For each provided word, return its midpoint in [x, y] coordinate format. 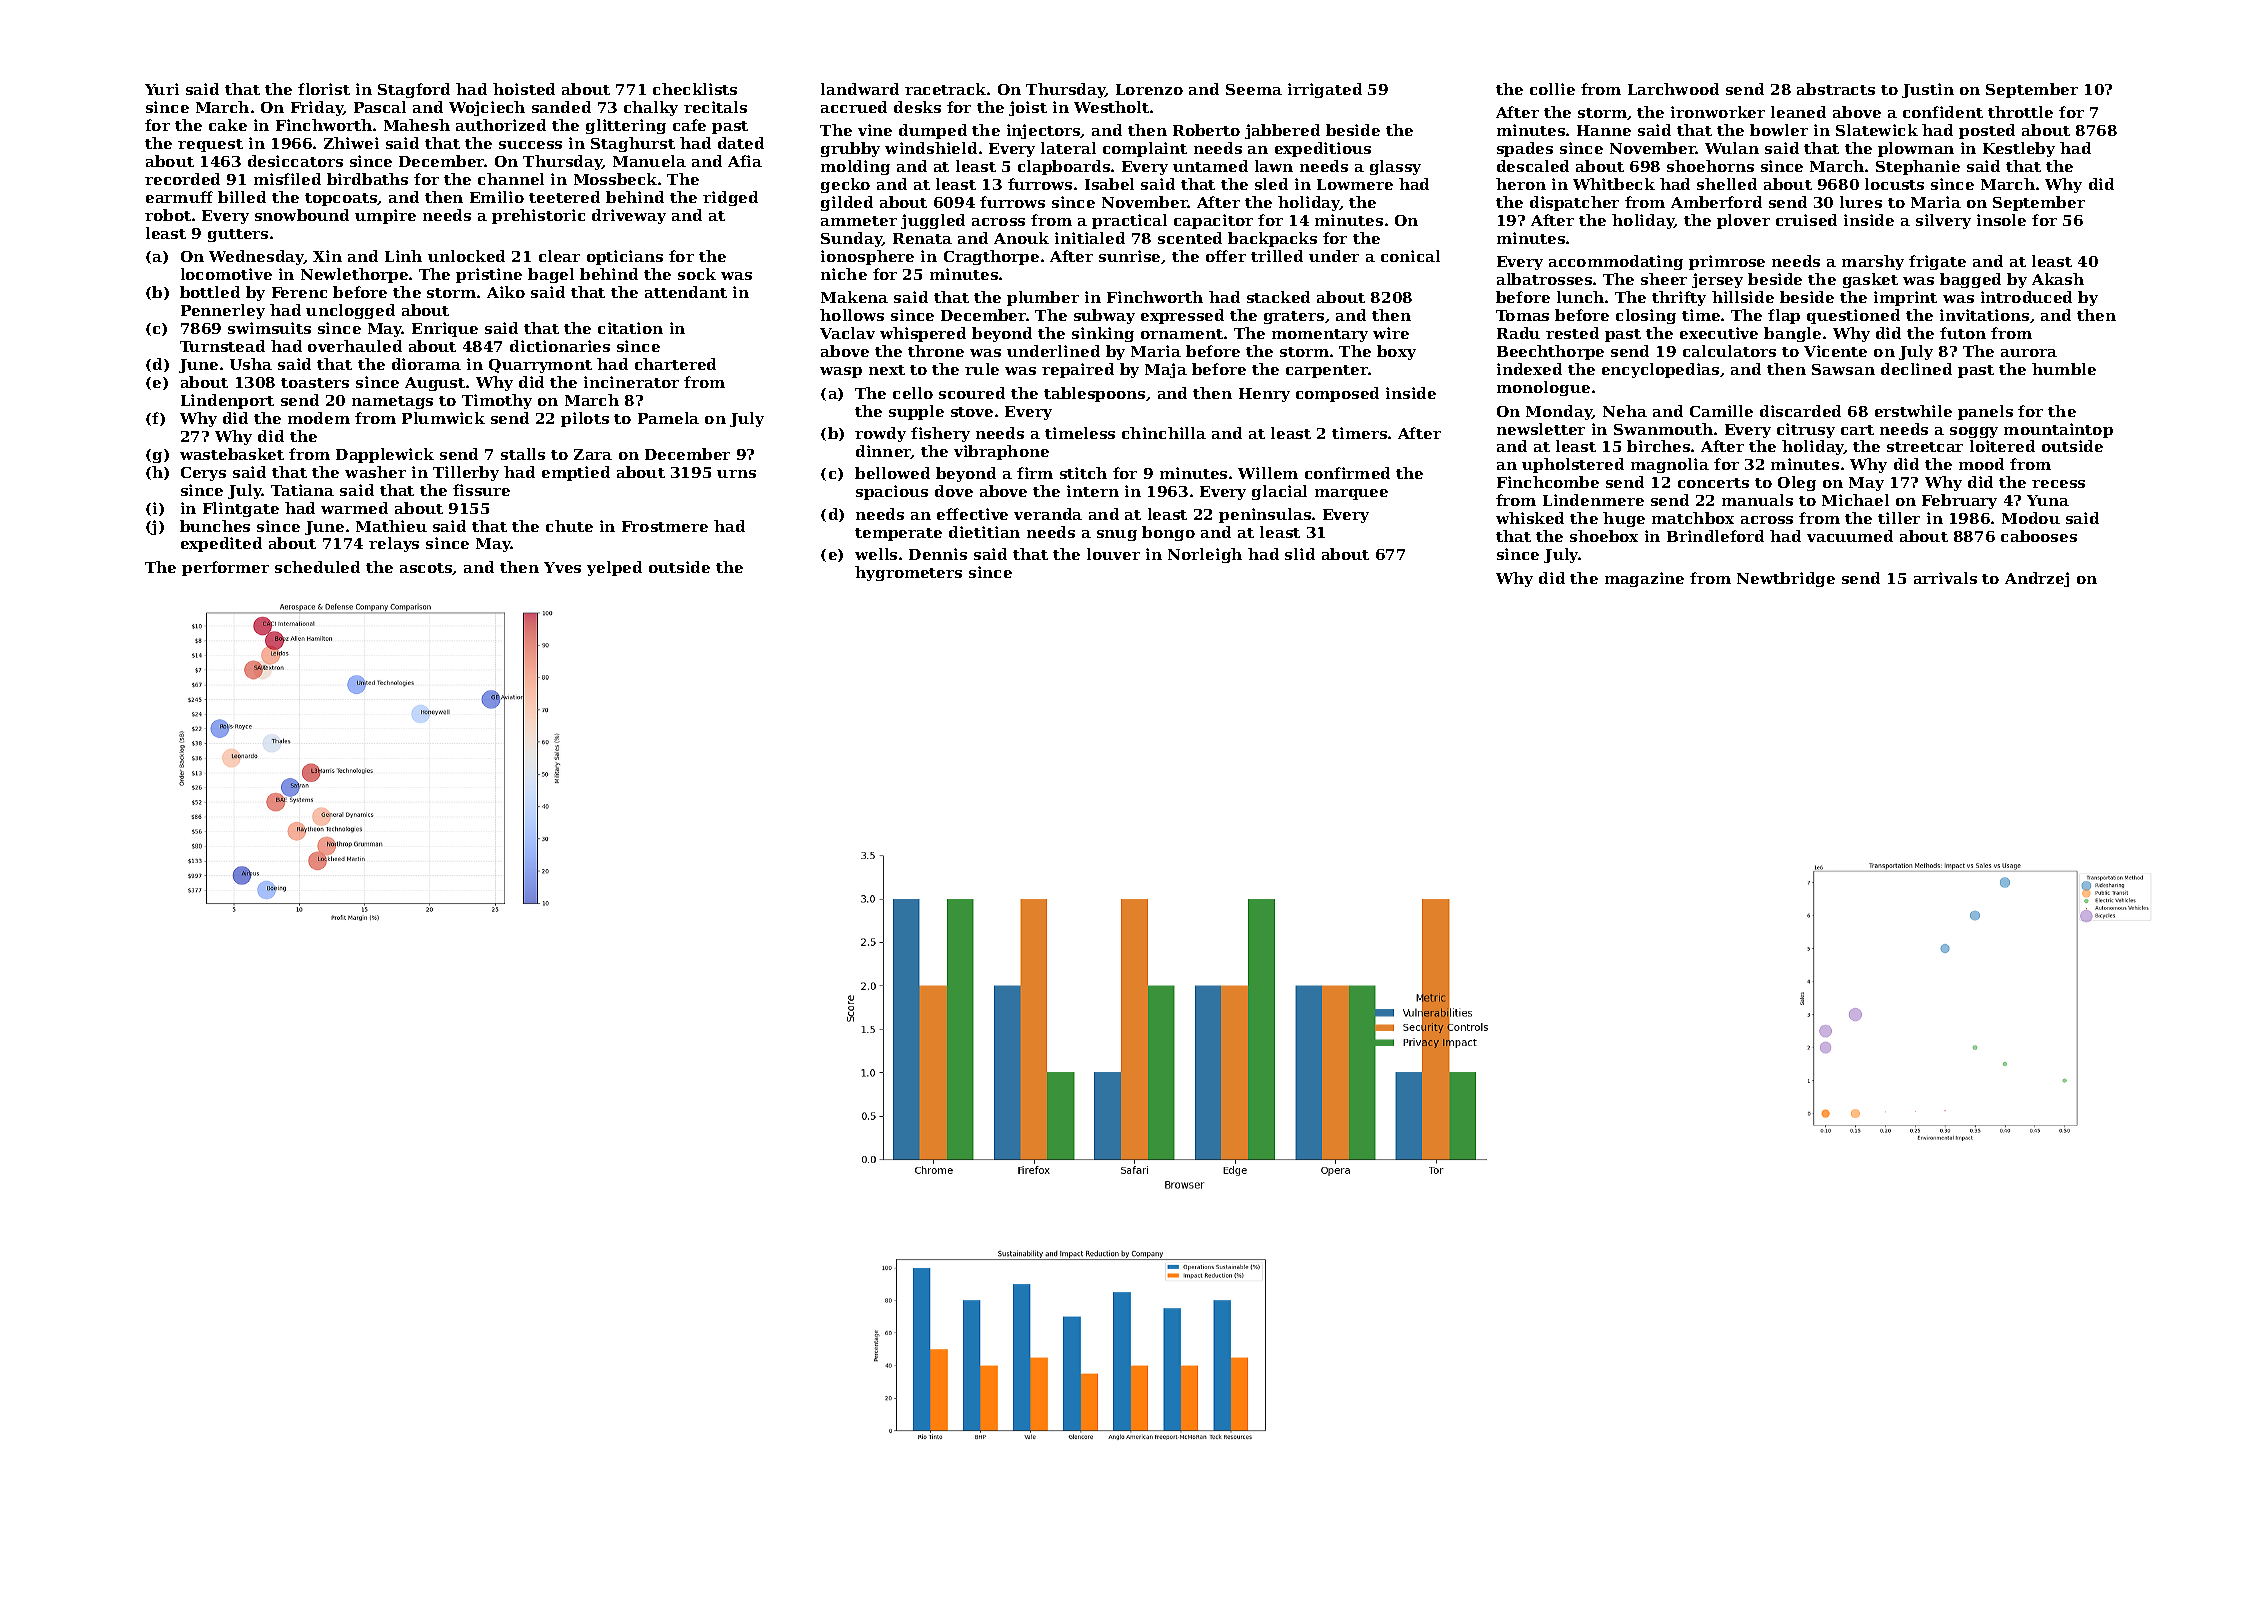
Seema [1254, 89]
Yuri [162, 89]
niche [844, 274]
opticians [625, 257]
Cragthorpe [991, 257]
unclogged [350, 311]
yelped [614, 568]
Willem [1268, 473]
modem [319, 418]
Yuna [2048, 500]
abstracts [1836, 89]
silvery [1943, 221]
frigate [1937, 262]
